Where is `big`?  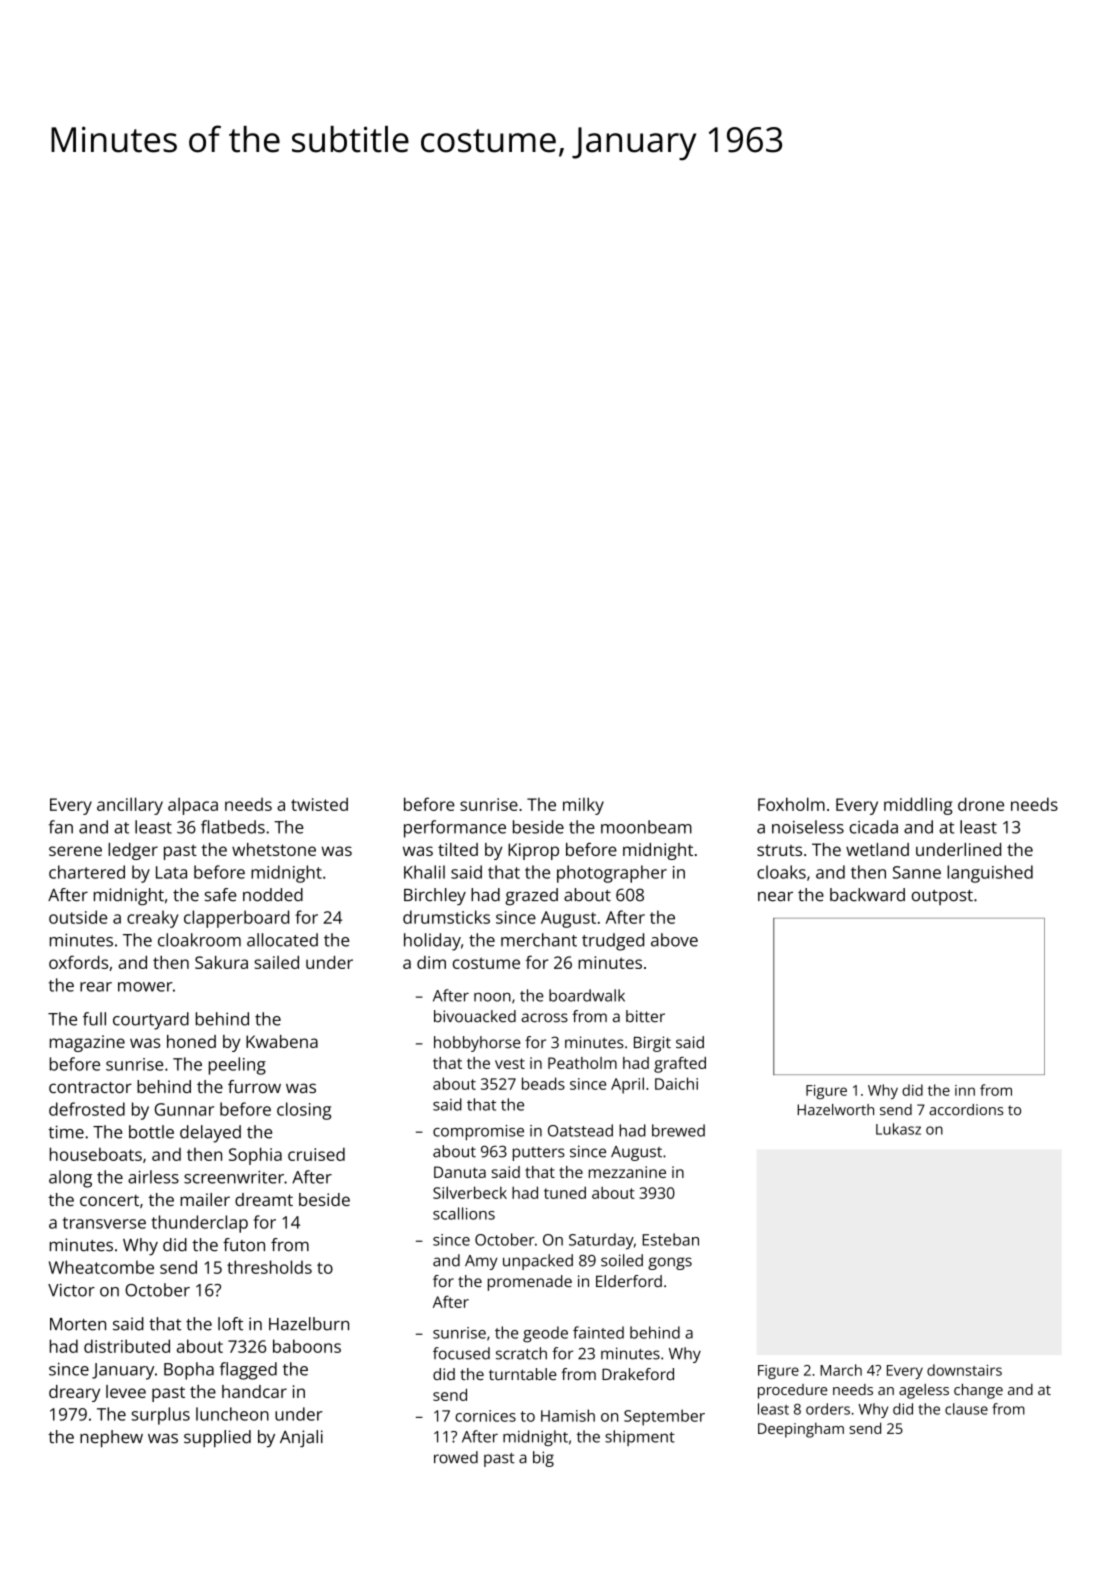 big is located at coordinates (543, 1459).
